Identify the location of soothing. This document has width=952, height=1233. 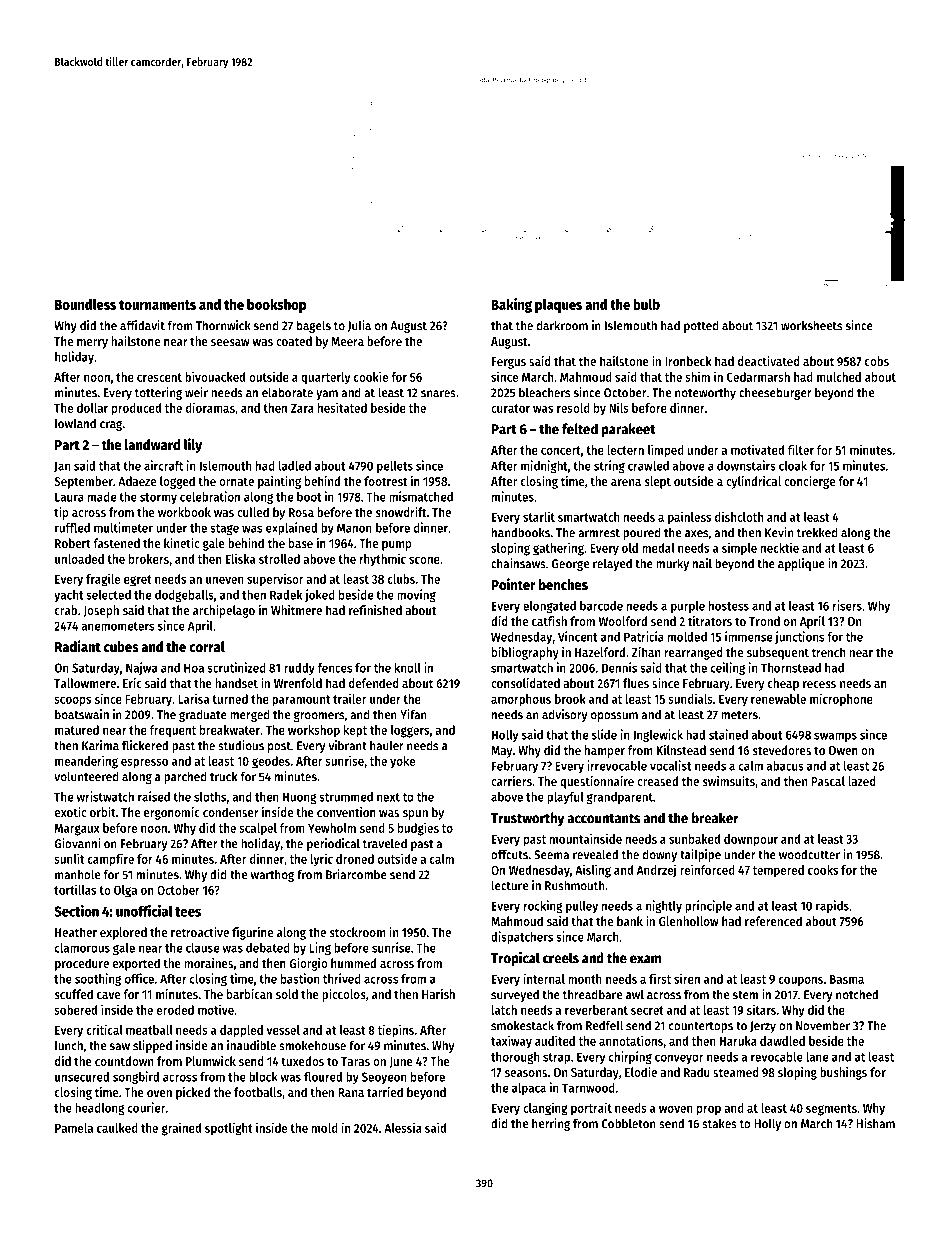
(98, 979).
